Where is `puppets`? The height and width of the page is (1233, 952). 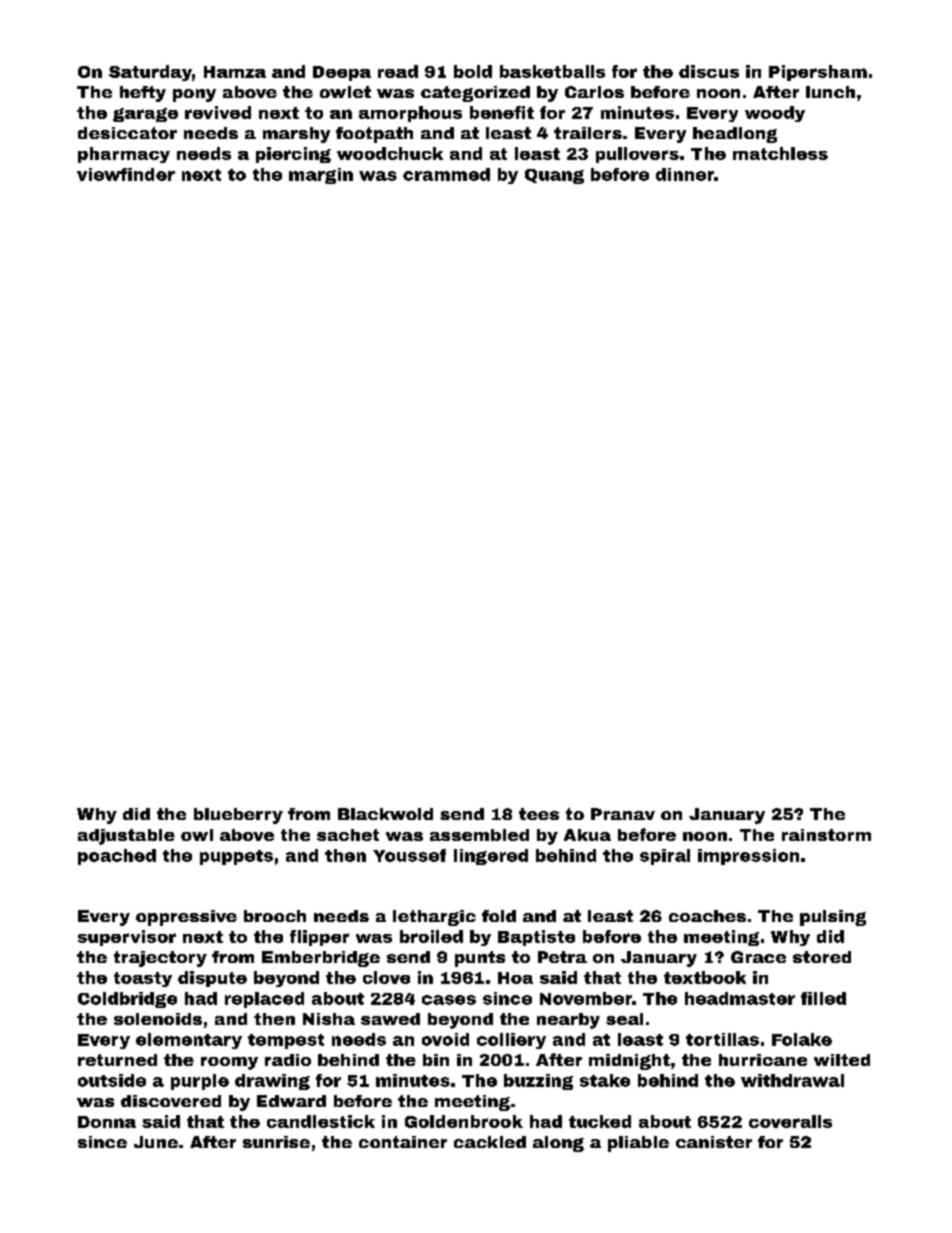
puppets is located at coordinates (236, 857).
